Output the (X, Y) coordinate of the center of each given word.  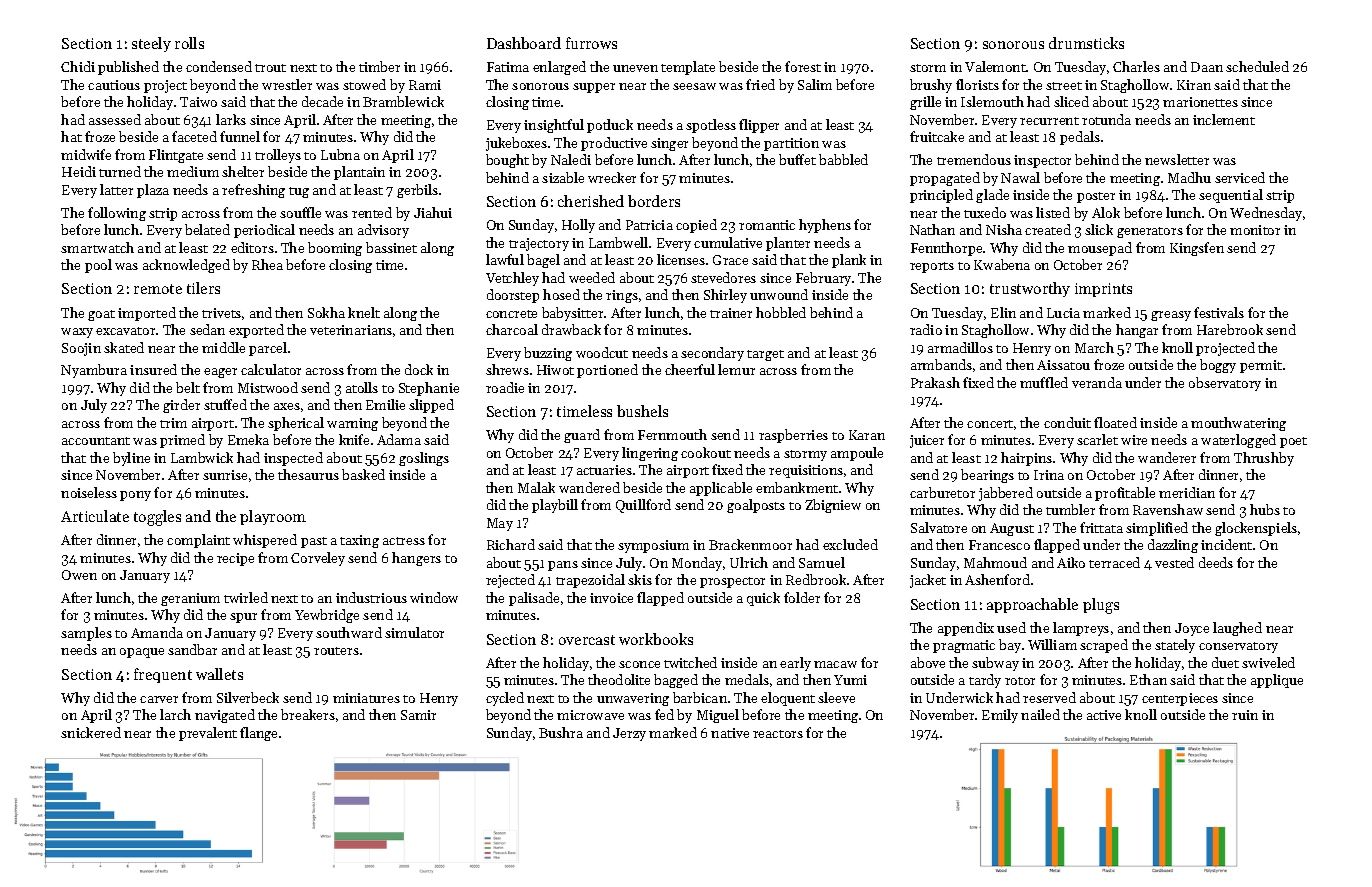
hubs (1265, 509)
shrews (507, 369)
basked (363, 474)
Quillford (643, 506)
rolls (189, 43)
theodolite (619, 679)
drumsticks (1086, 43)
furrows (591, 43)
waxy (77, 333)
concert (990, 424)
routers (336, 651)
